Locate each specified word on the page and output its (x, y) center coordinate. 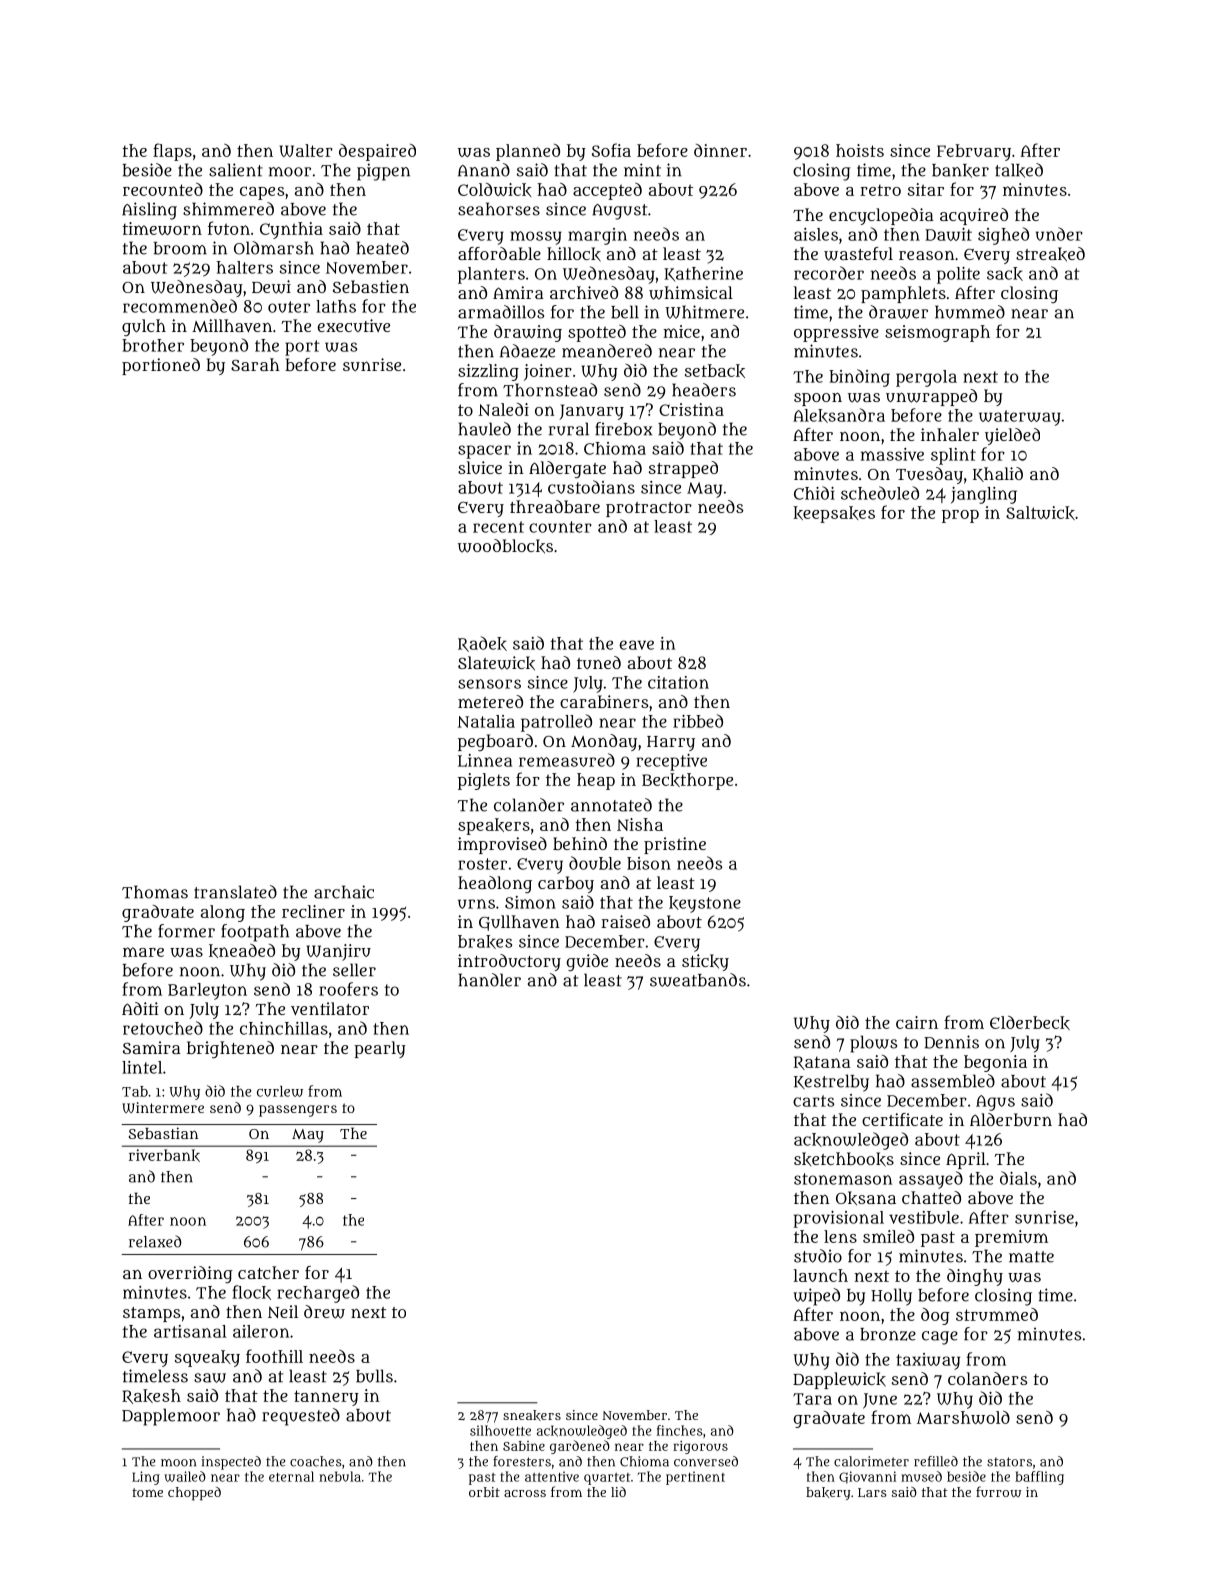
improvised (502, 845)
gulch (144, 327)
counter (560, 527)
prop (960, 516)
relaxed (155, 1241)
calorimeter (871, 1461)
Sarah (255, 364)
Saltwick (1040, 513)
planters (491, 275)
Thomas (155, 892)
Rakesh (151, 1396)
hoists (860, 150)
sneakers (532, 1415)
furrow (998, 1491)
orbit (484, 1492)
